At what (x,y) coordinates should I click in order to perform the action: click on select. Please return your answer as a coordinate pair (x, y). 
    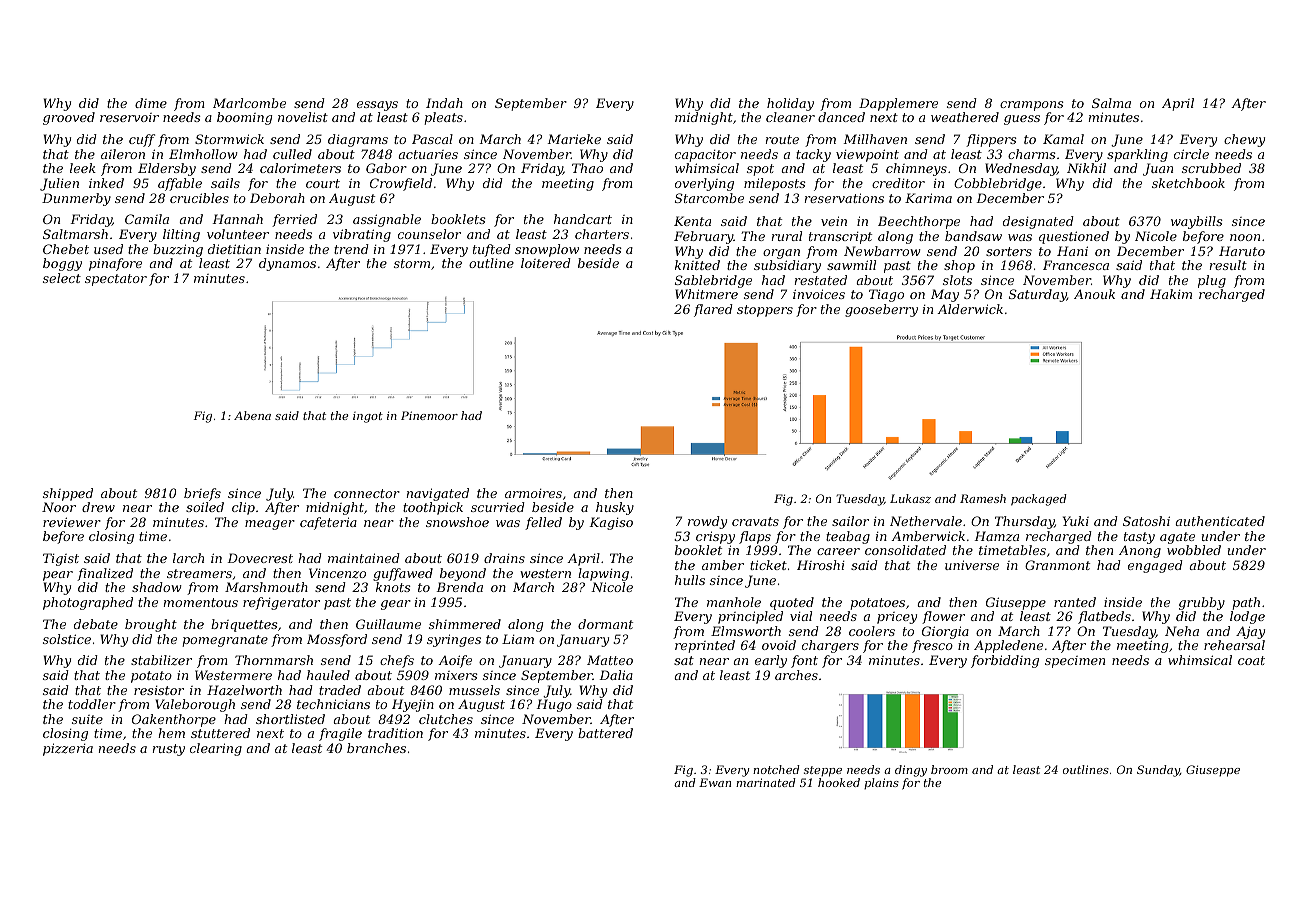
    Looking at the image, I should click on (62, 278).
